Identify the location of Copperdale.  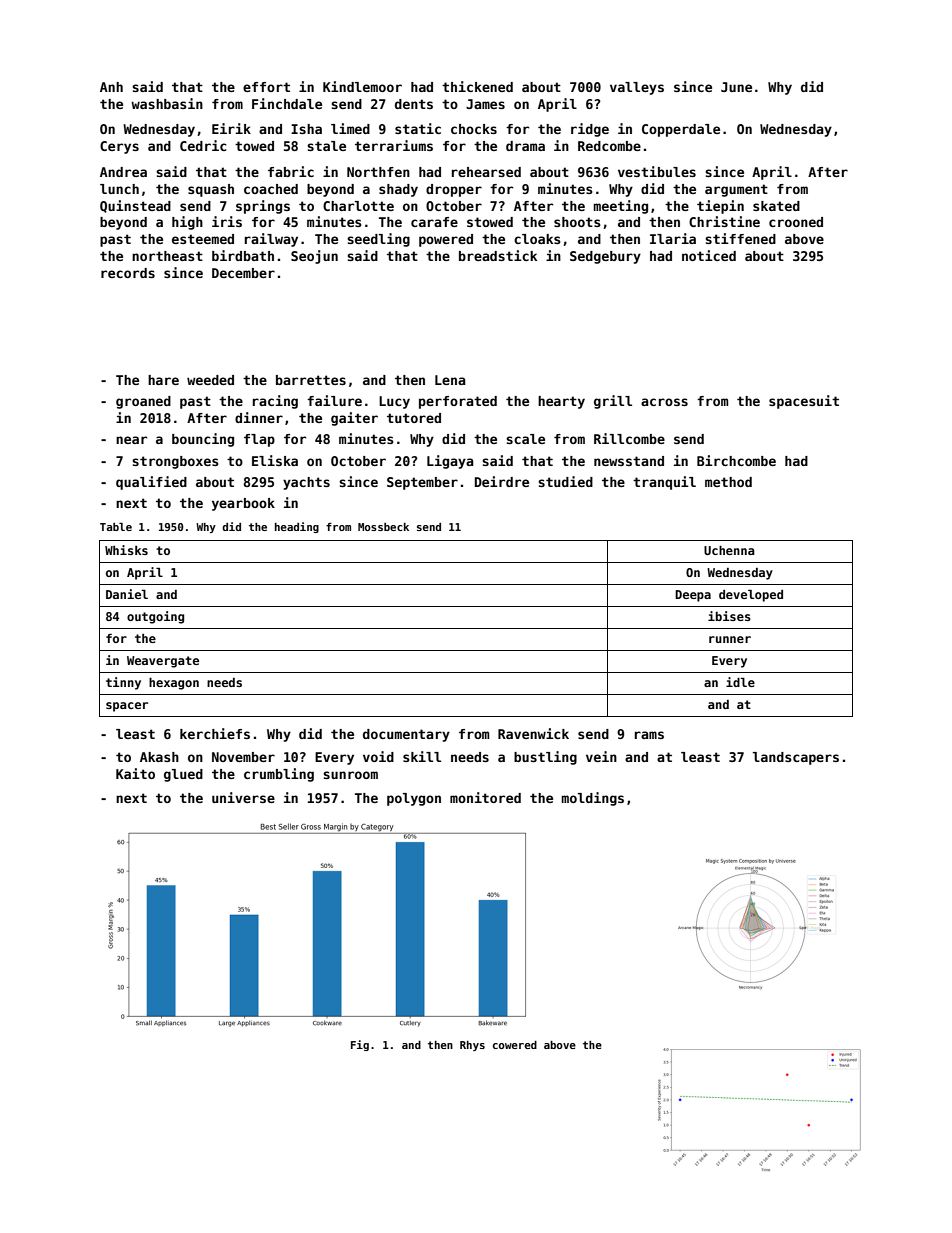
(681, 130).
